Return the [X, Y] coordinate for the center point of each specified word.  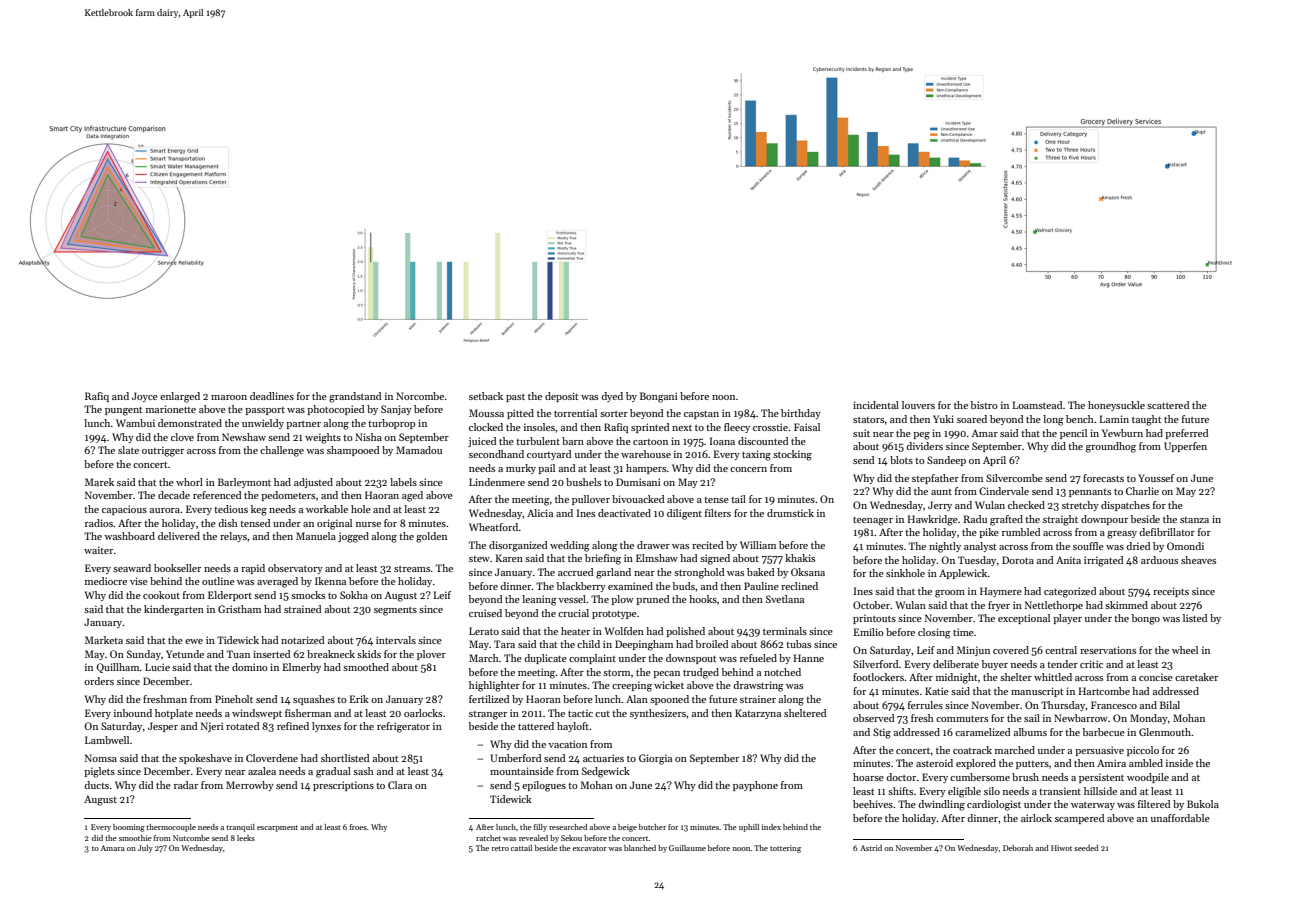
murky [521, 469]
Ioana [722, 441]
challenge [282, 451]
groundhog [1111, 447]
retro [500, 848]
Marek [99, 482]
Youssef [1156, 478]
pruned [652, 600]
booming [129, 828]
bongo [1146, 619]
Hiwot [1061, 848]
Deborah [1018, 848]
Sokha [354, 595]
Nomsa [101, 758]
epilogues [544, 786]
